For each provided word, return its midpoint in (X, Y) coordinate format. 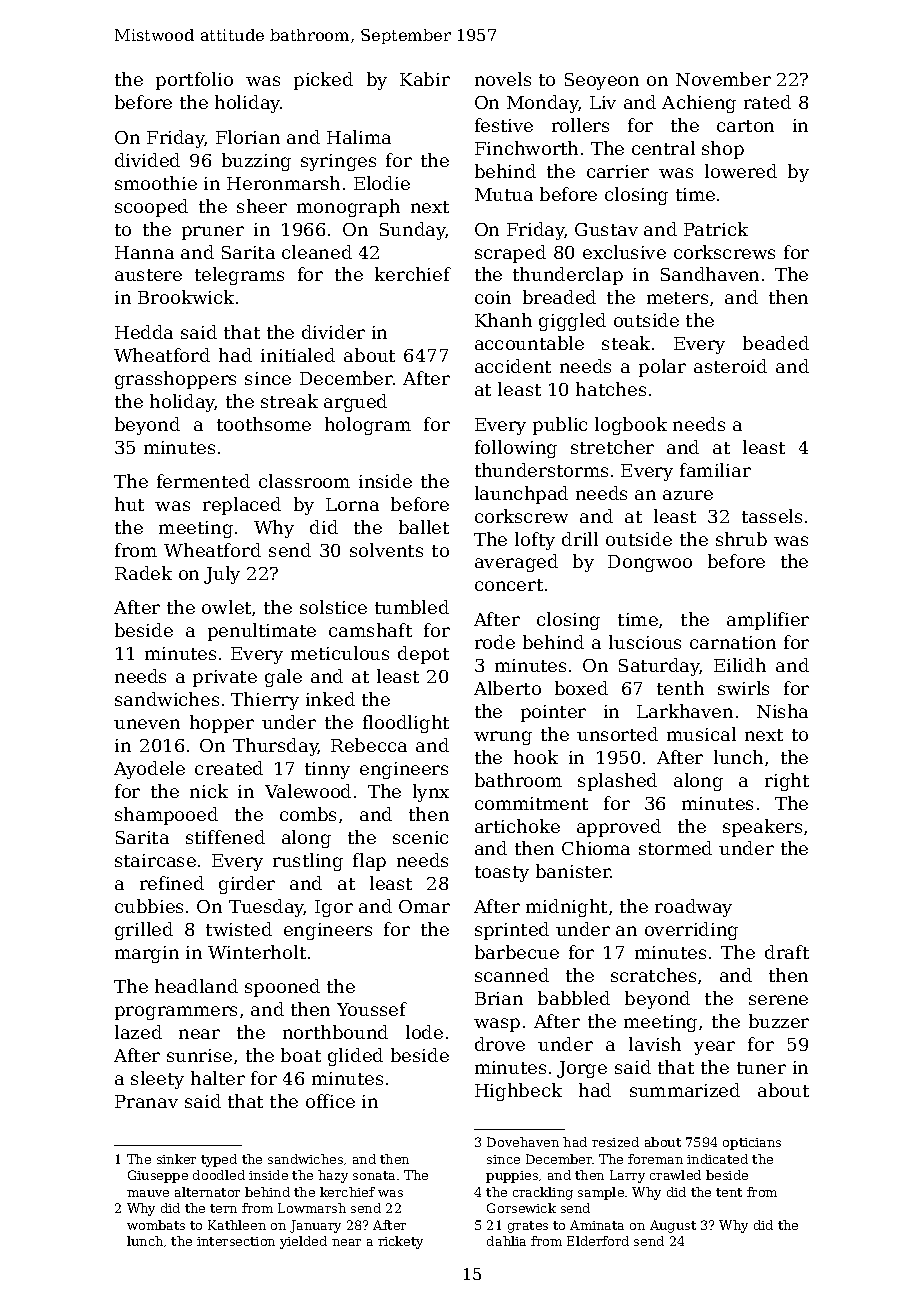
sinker (176, 1159)
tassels (772, 516)
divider (333, 332)
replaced (242, 506)
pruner (213, 233)
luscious (645, 642)
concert (509, 585)
